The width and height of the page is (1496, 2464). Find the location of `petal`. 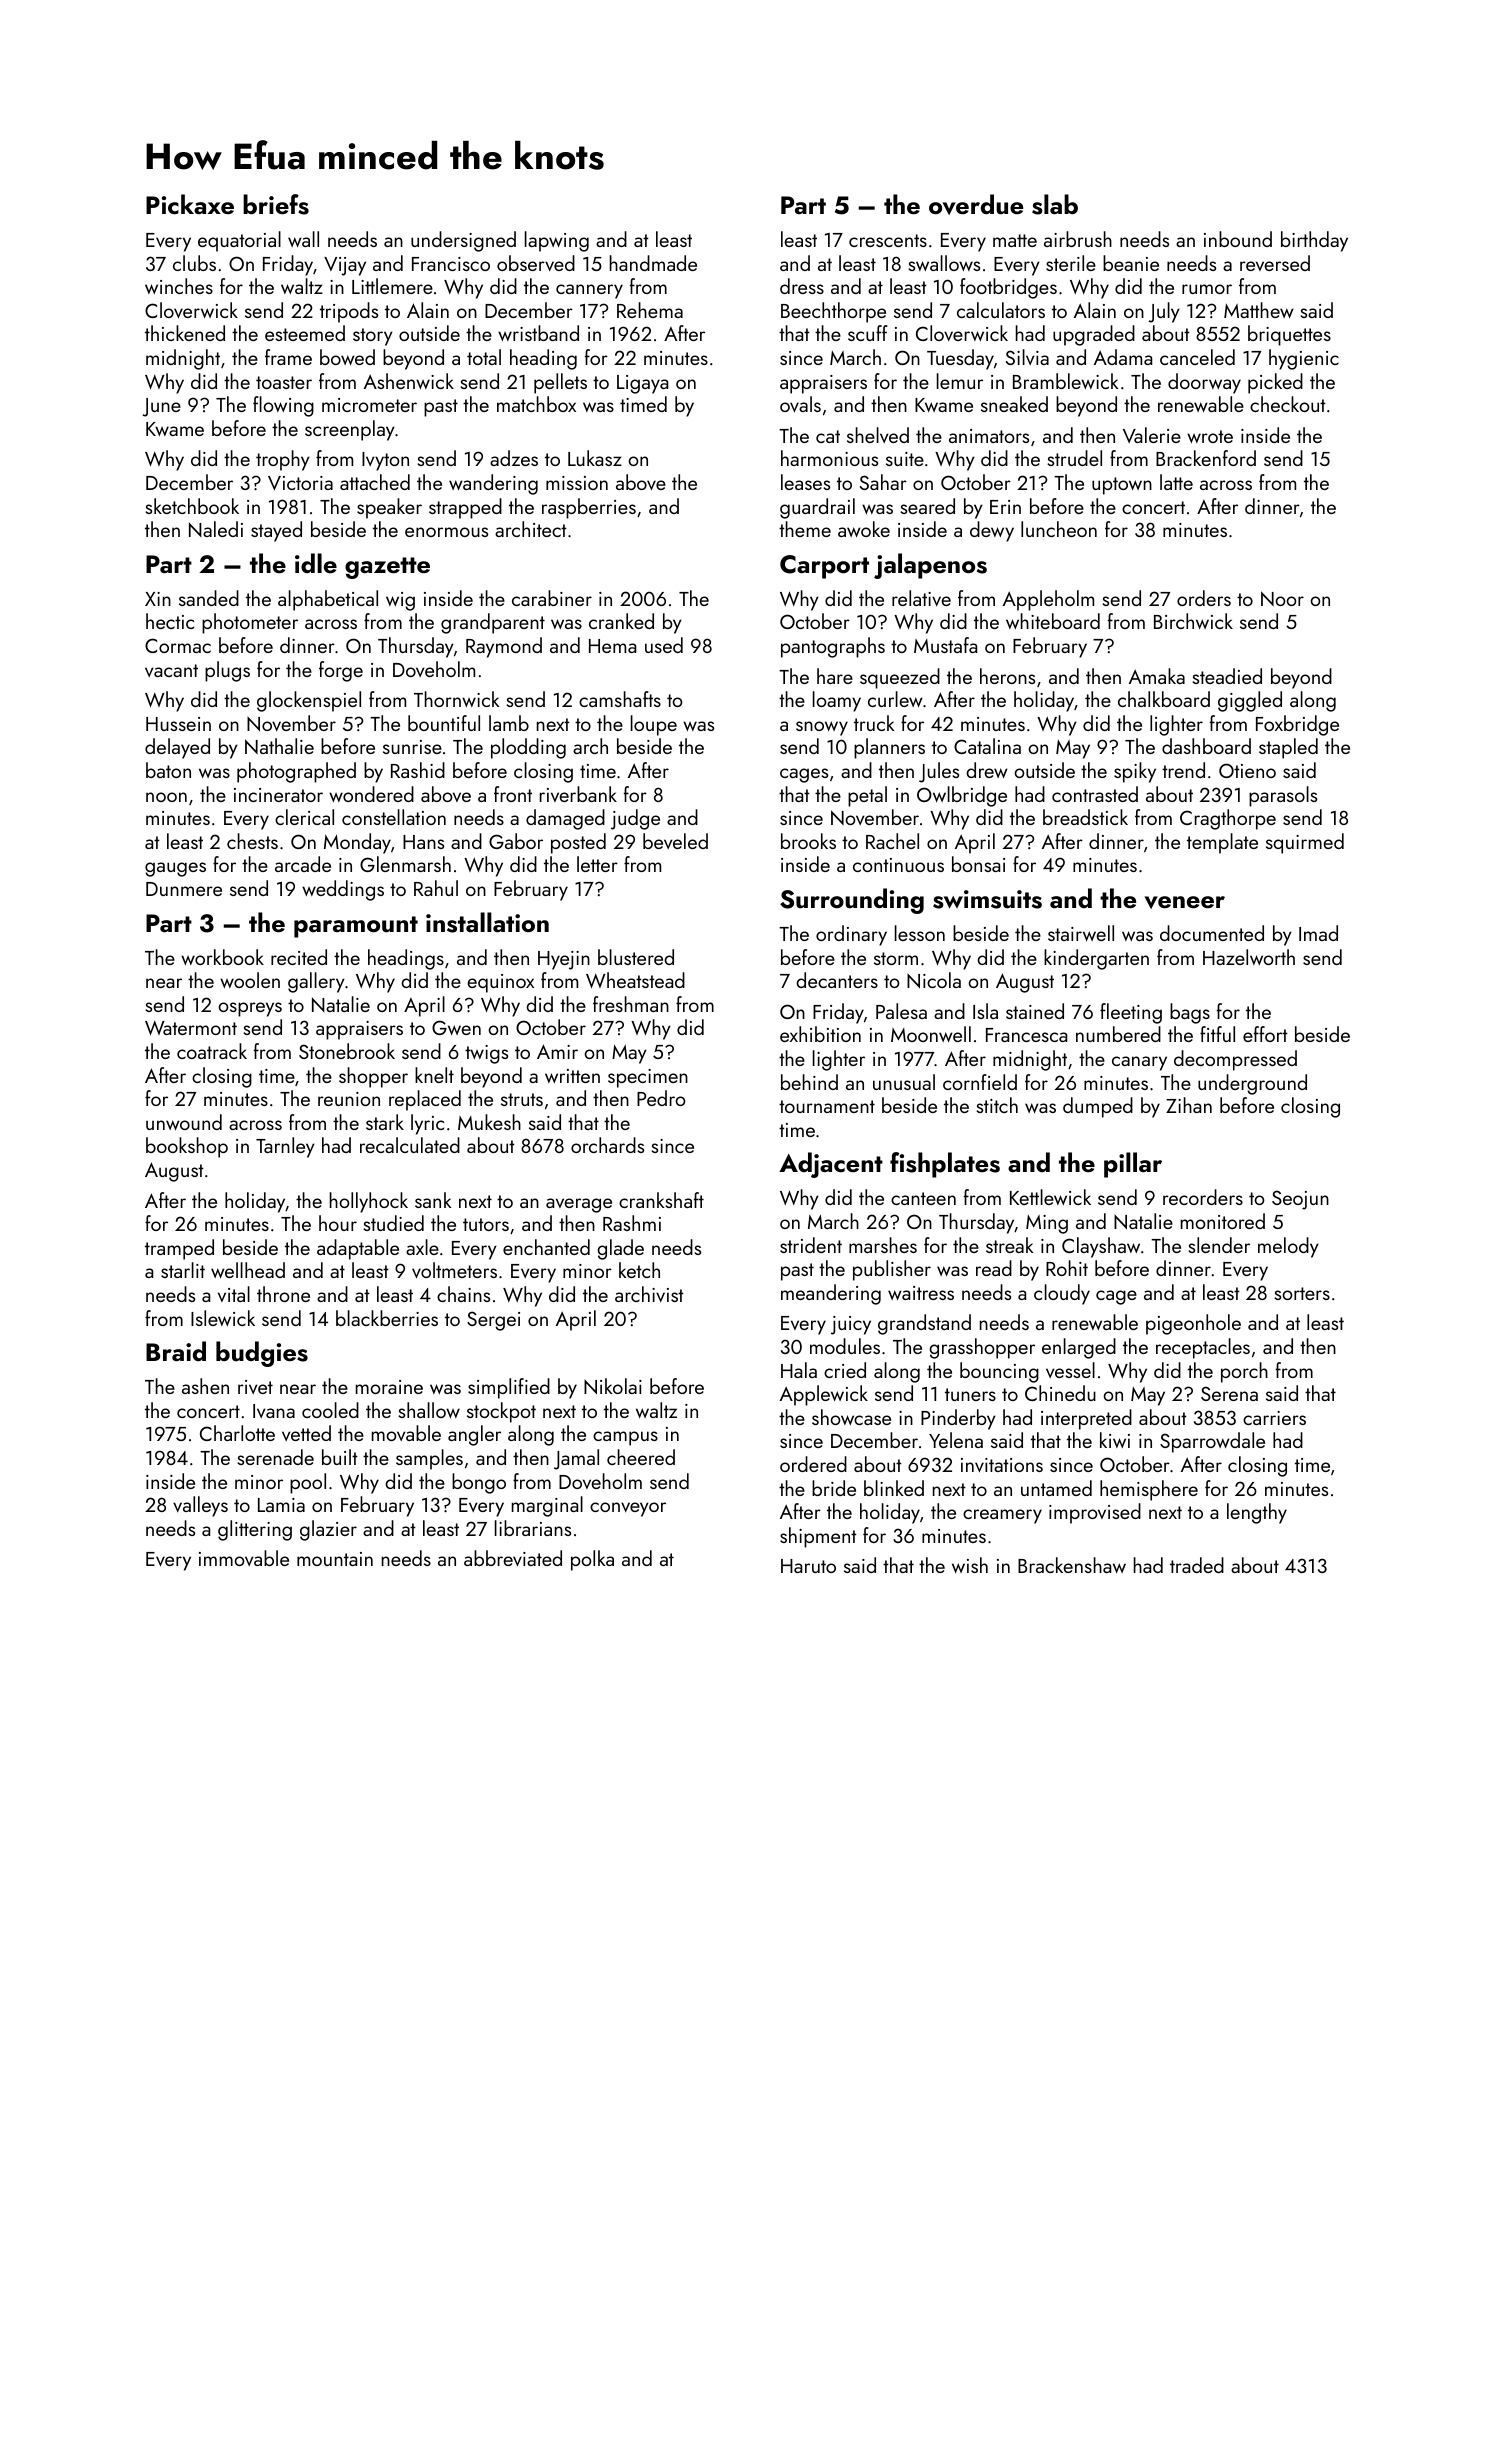

petal is located at coordinates (867, 796).
